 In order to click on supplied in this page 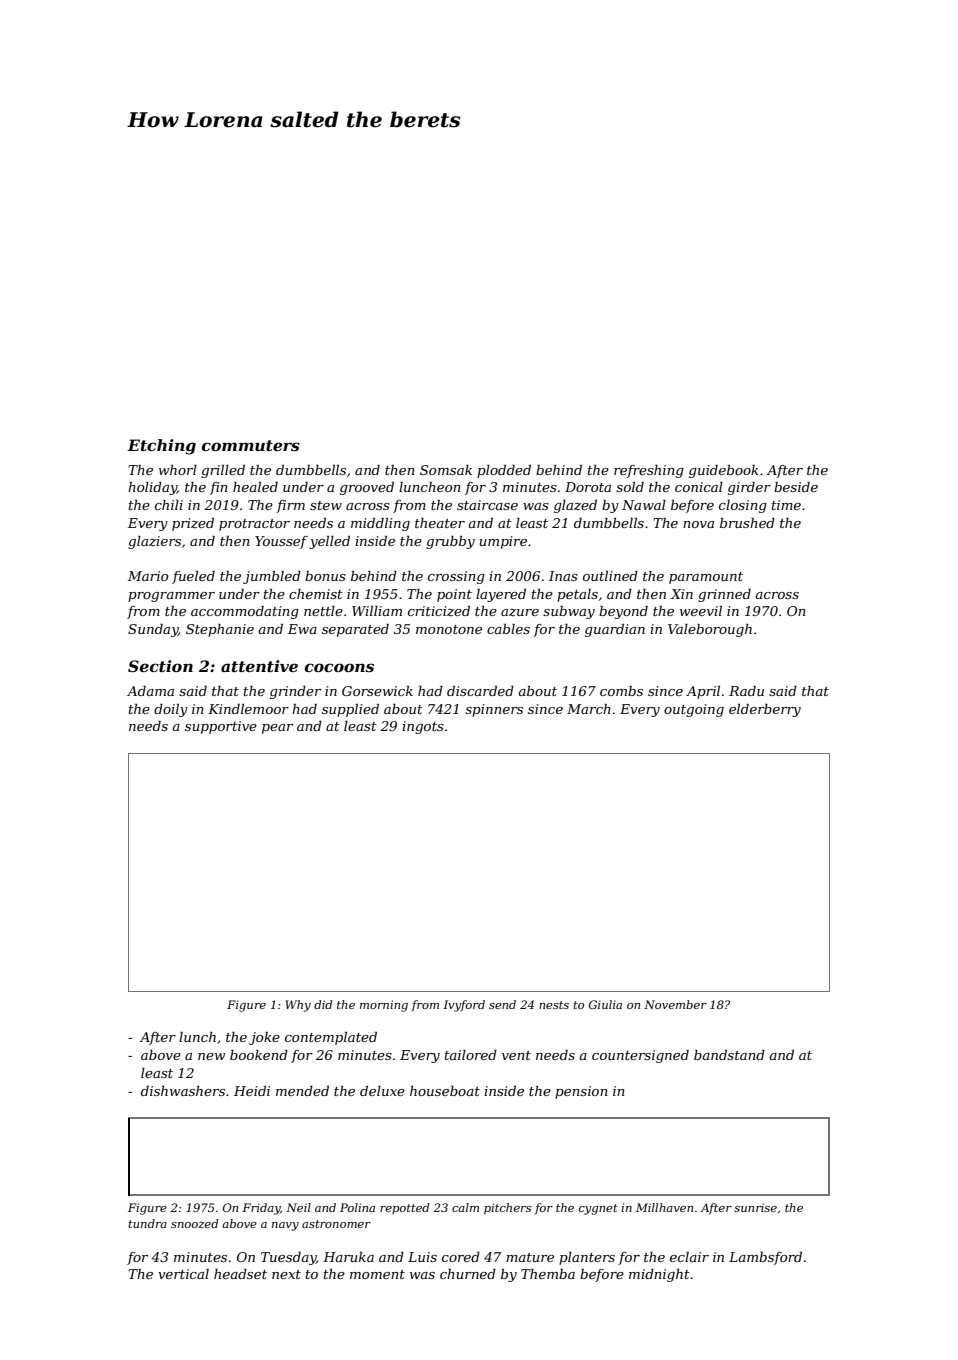, I will do `click(350, 710)`.
